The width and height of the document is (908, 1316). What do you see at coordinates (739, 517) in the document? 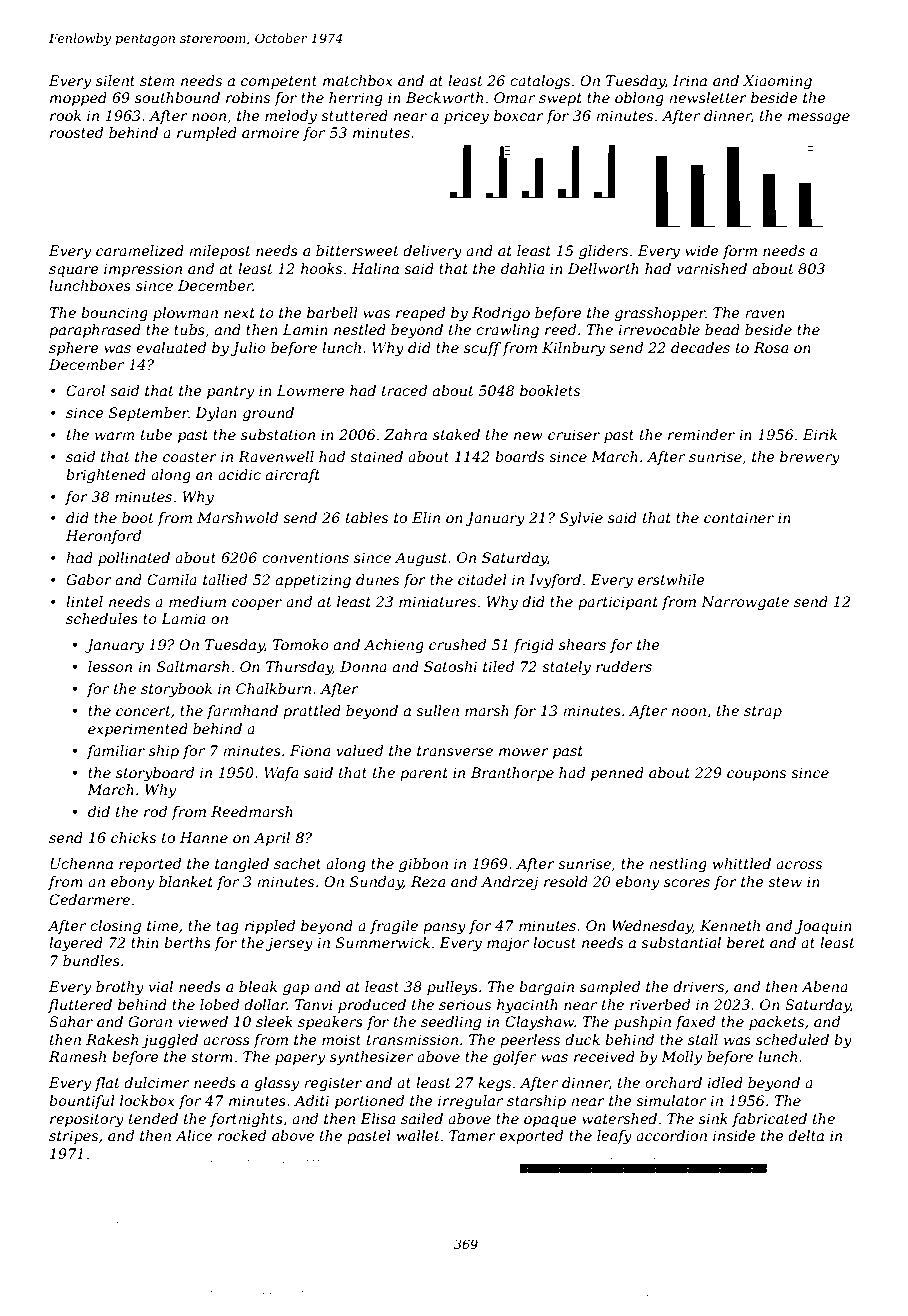
I see `container` at bounding box center [739, 517].
